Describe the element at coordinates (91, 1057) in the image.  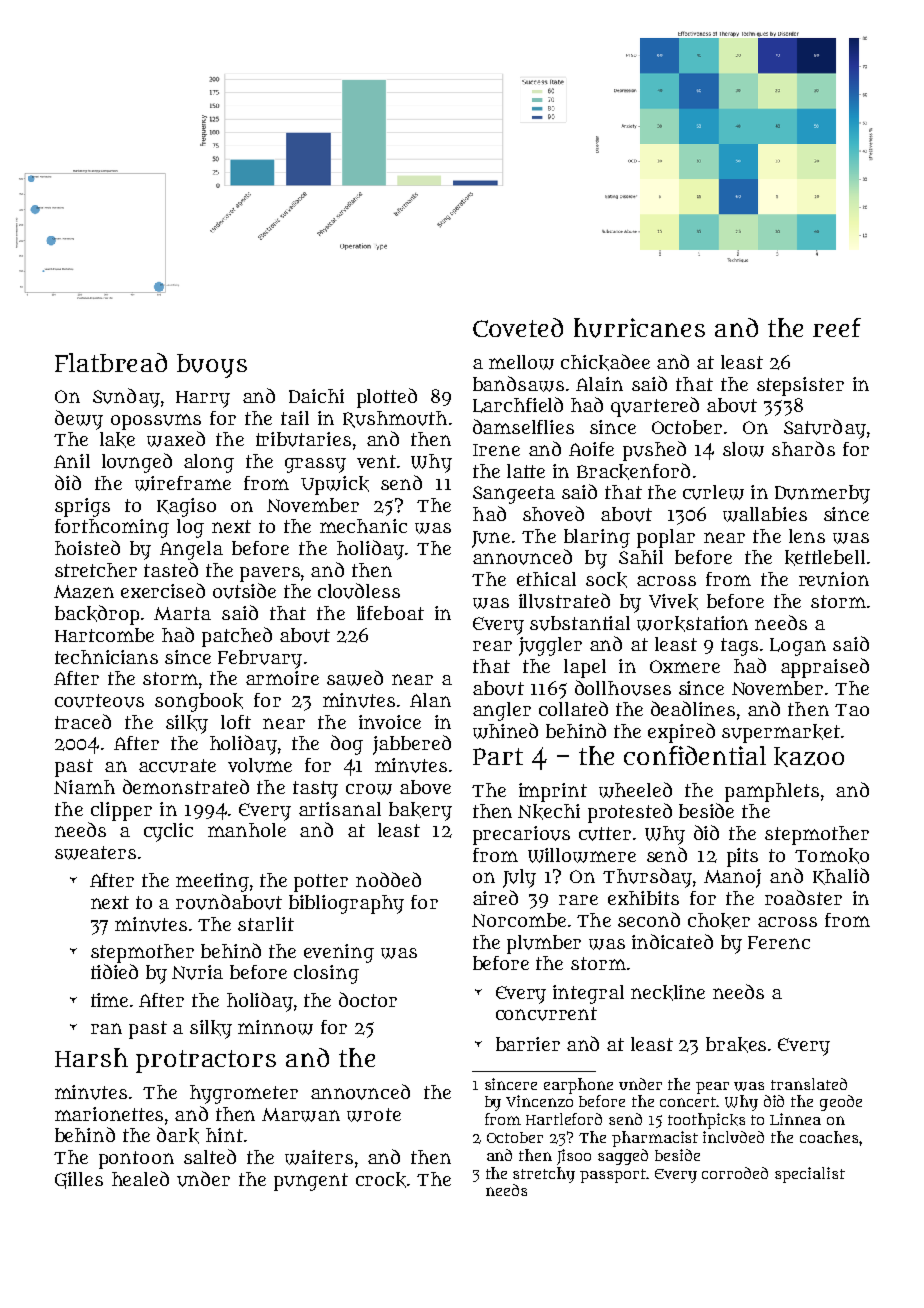
I see `Harsh` at that location.
